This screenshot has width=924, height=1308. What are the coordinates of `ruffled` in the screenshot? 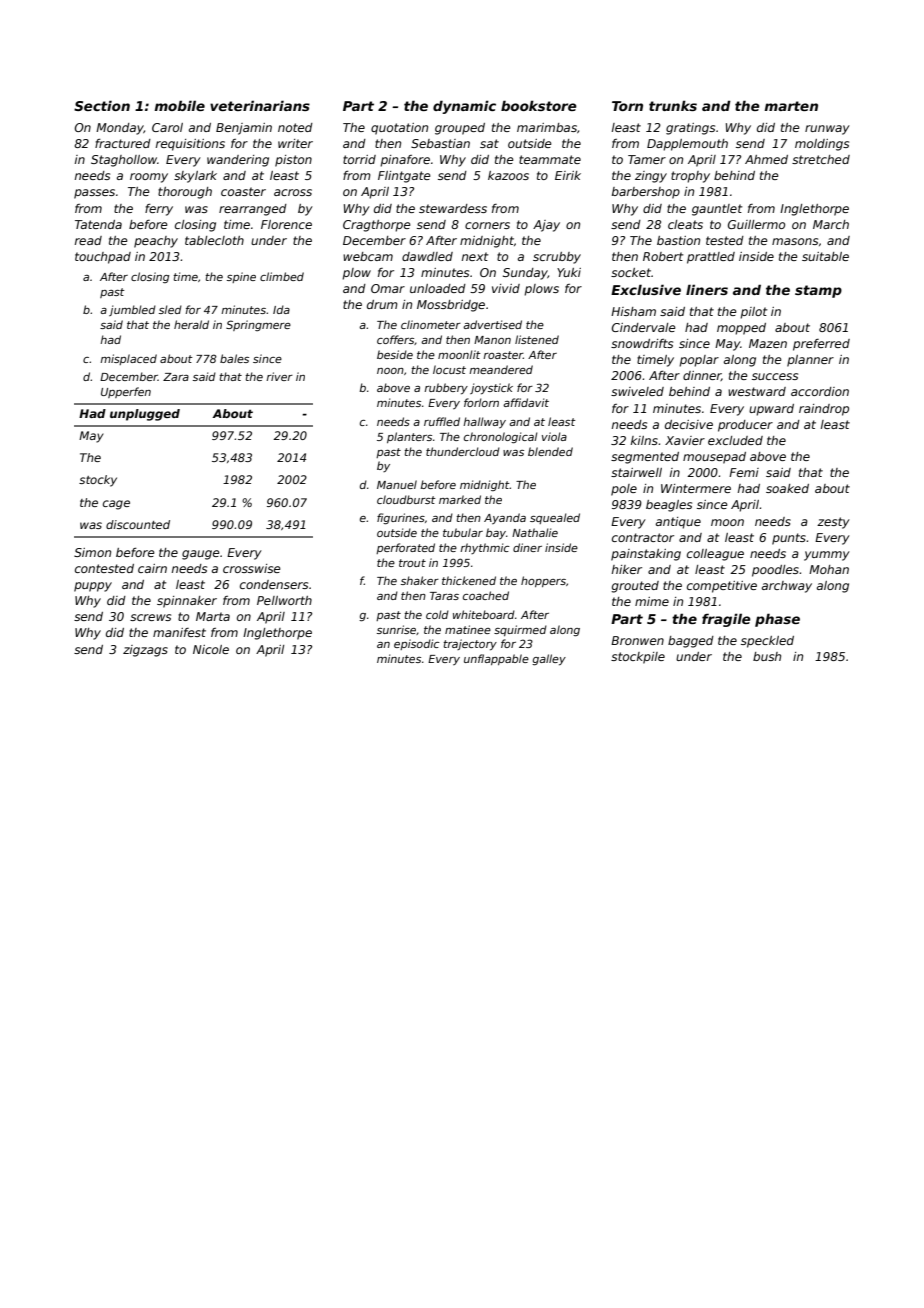 It's located at (442, 421).
